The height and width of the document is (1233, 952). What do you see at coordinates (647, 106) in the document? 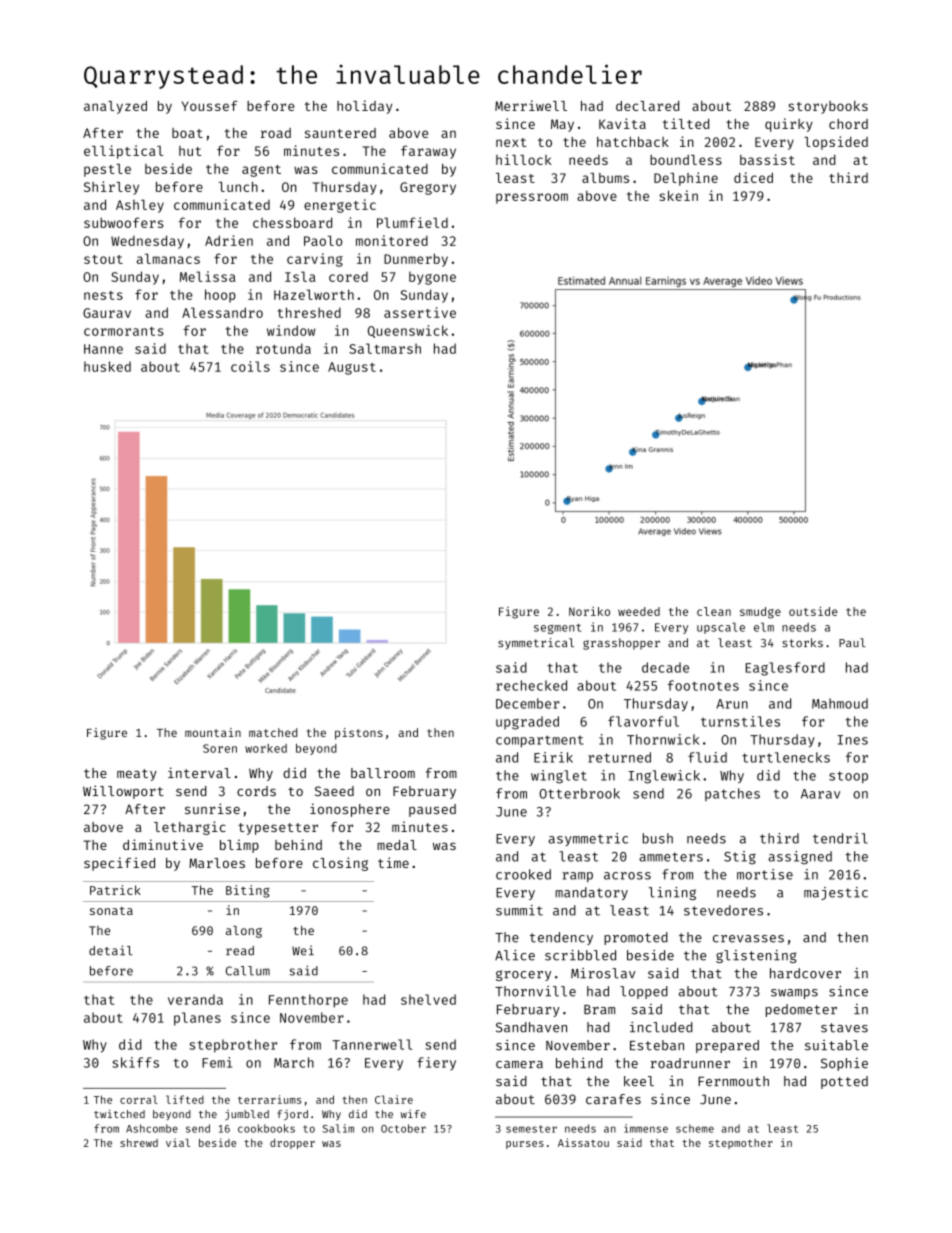
I see `declared` at bounding box center [647, 106].
